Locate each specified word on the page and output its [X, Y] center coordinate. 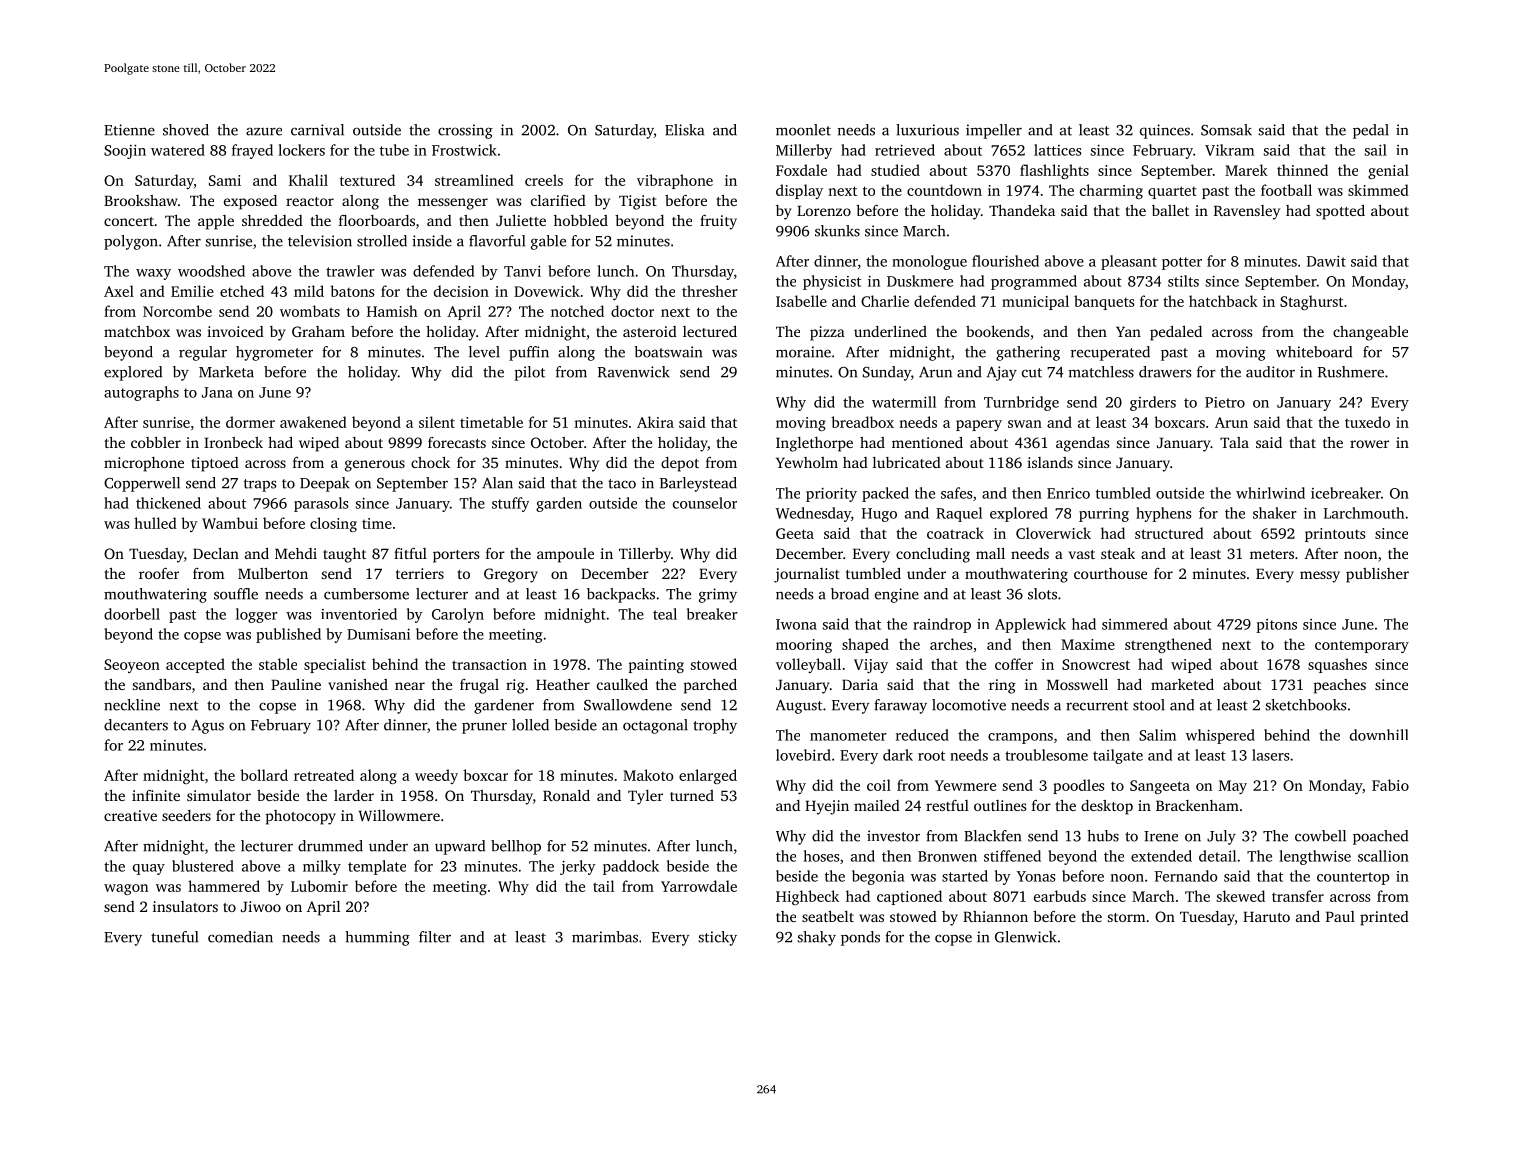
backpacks [621, 595]
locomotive [969, 705]
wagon [126, 889]
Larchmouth [1364, 513]
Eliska [684, 130]
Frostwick [464, 150]
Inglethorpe [814, 444]
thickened [168, 503]
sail [1376, 150]
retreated [324, 775]
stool [1149, 705]
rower [1369, 444]
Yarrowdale [699, 886]
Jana [217, 392]
